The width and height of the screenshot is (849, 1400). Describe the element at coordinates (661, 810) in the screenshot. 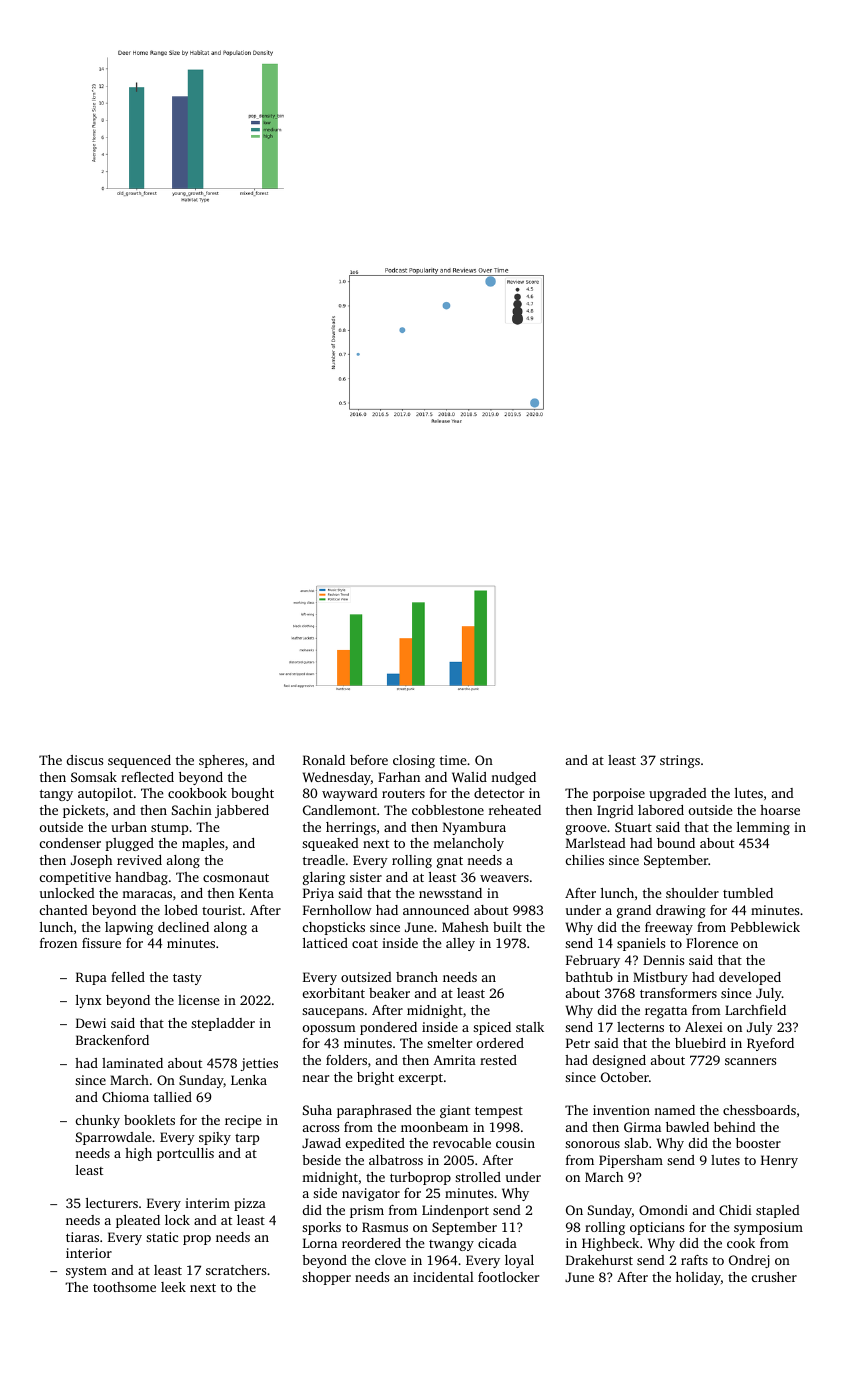

I see `labored` at that location.
